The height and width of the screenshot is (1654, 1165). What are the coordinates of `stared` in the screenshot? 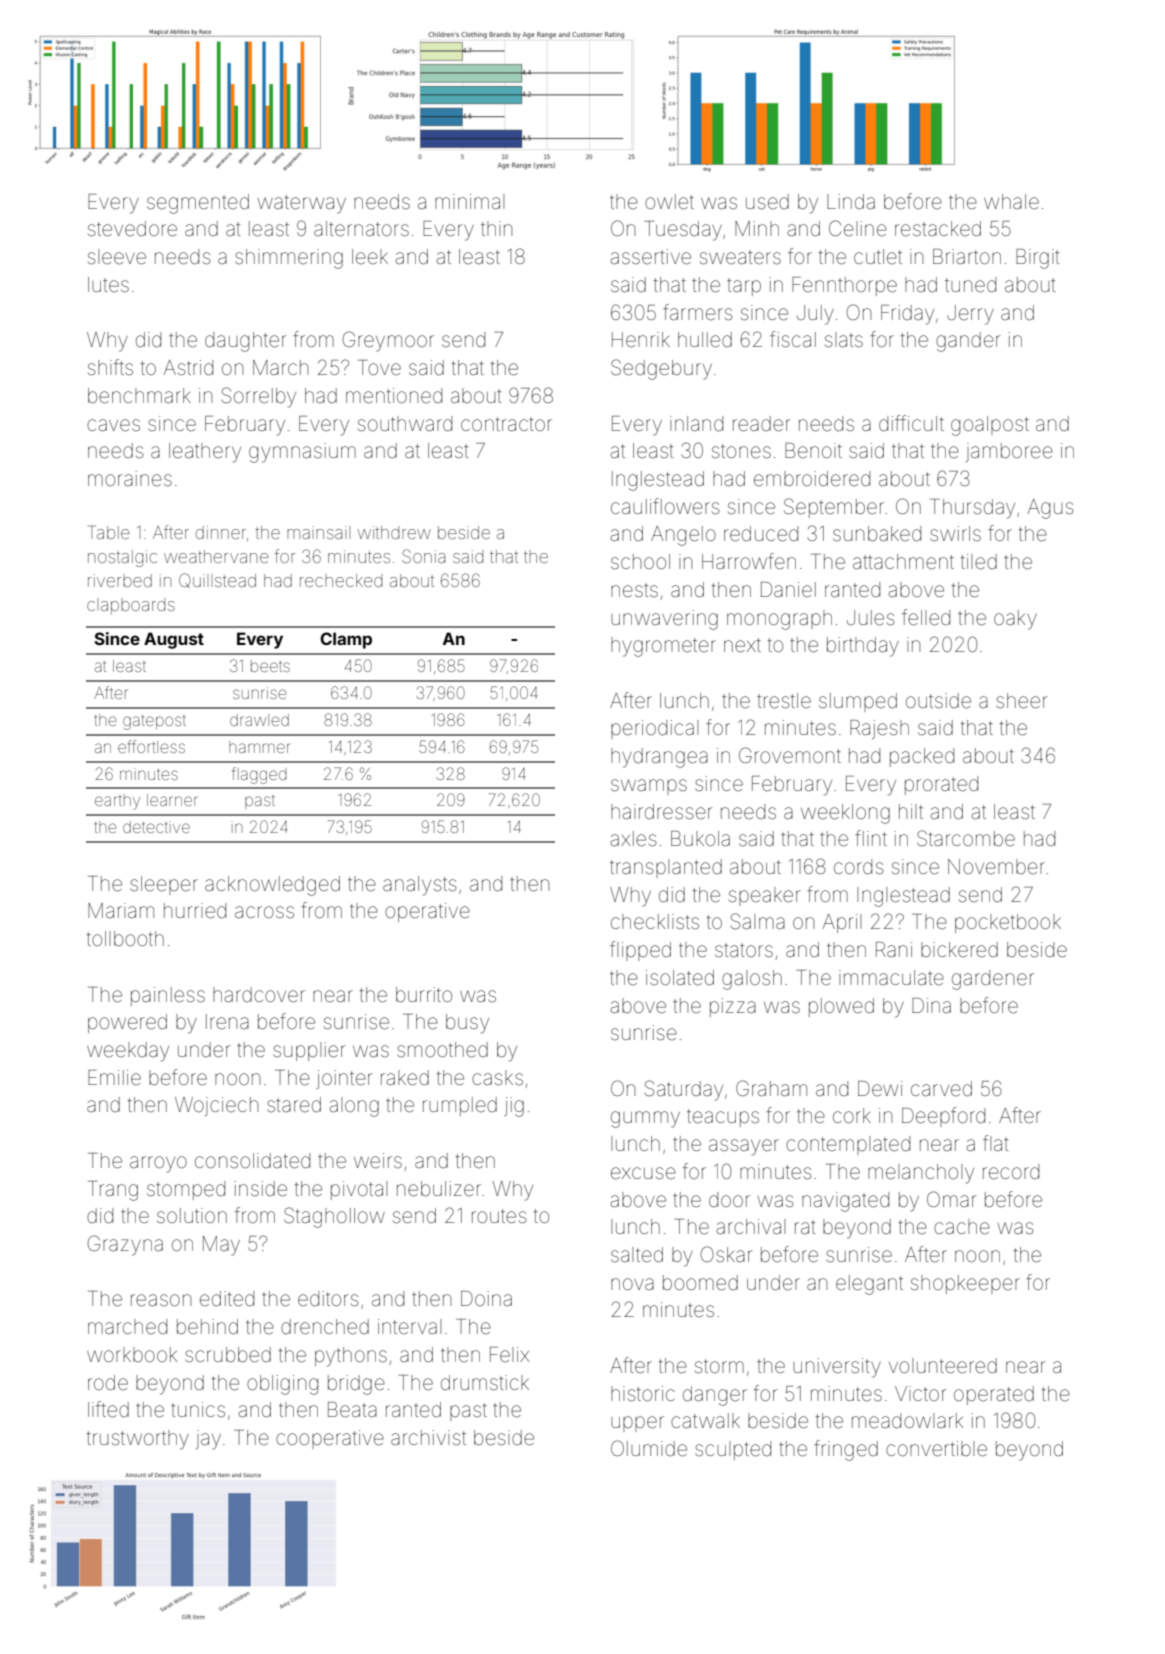 It's located at (294, 1104).
